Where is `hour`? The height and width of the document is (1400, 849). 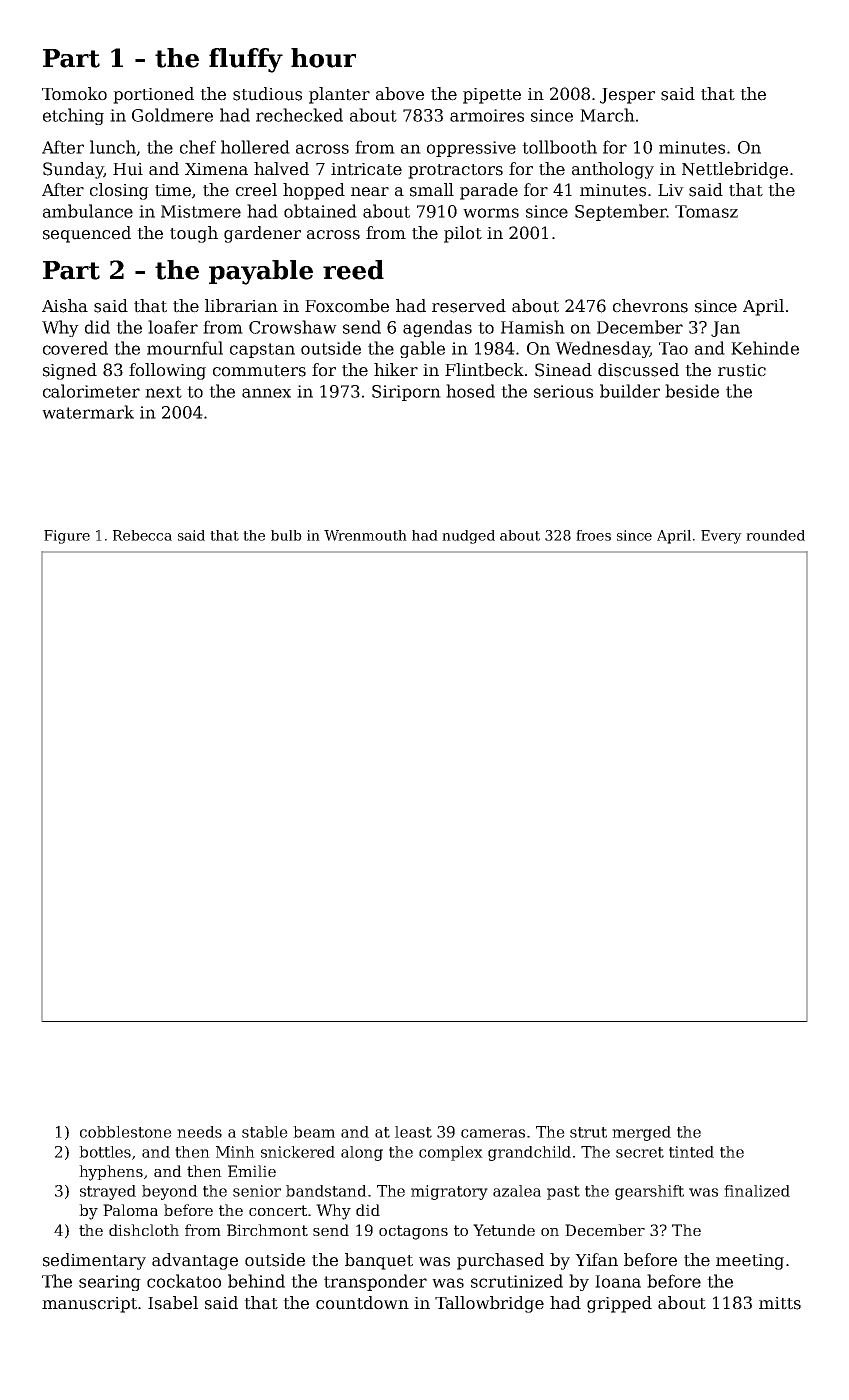
hour is located at coordinates (323, 58).
